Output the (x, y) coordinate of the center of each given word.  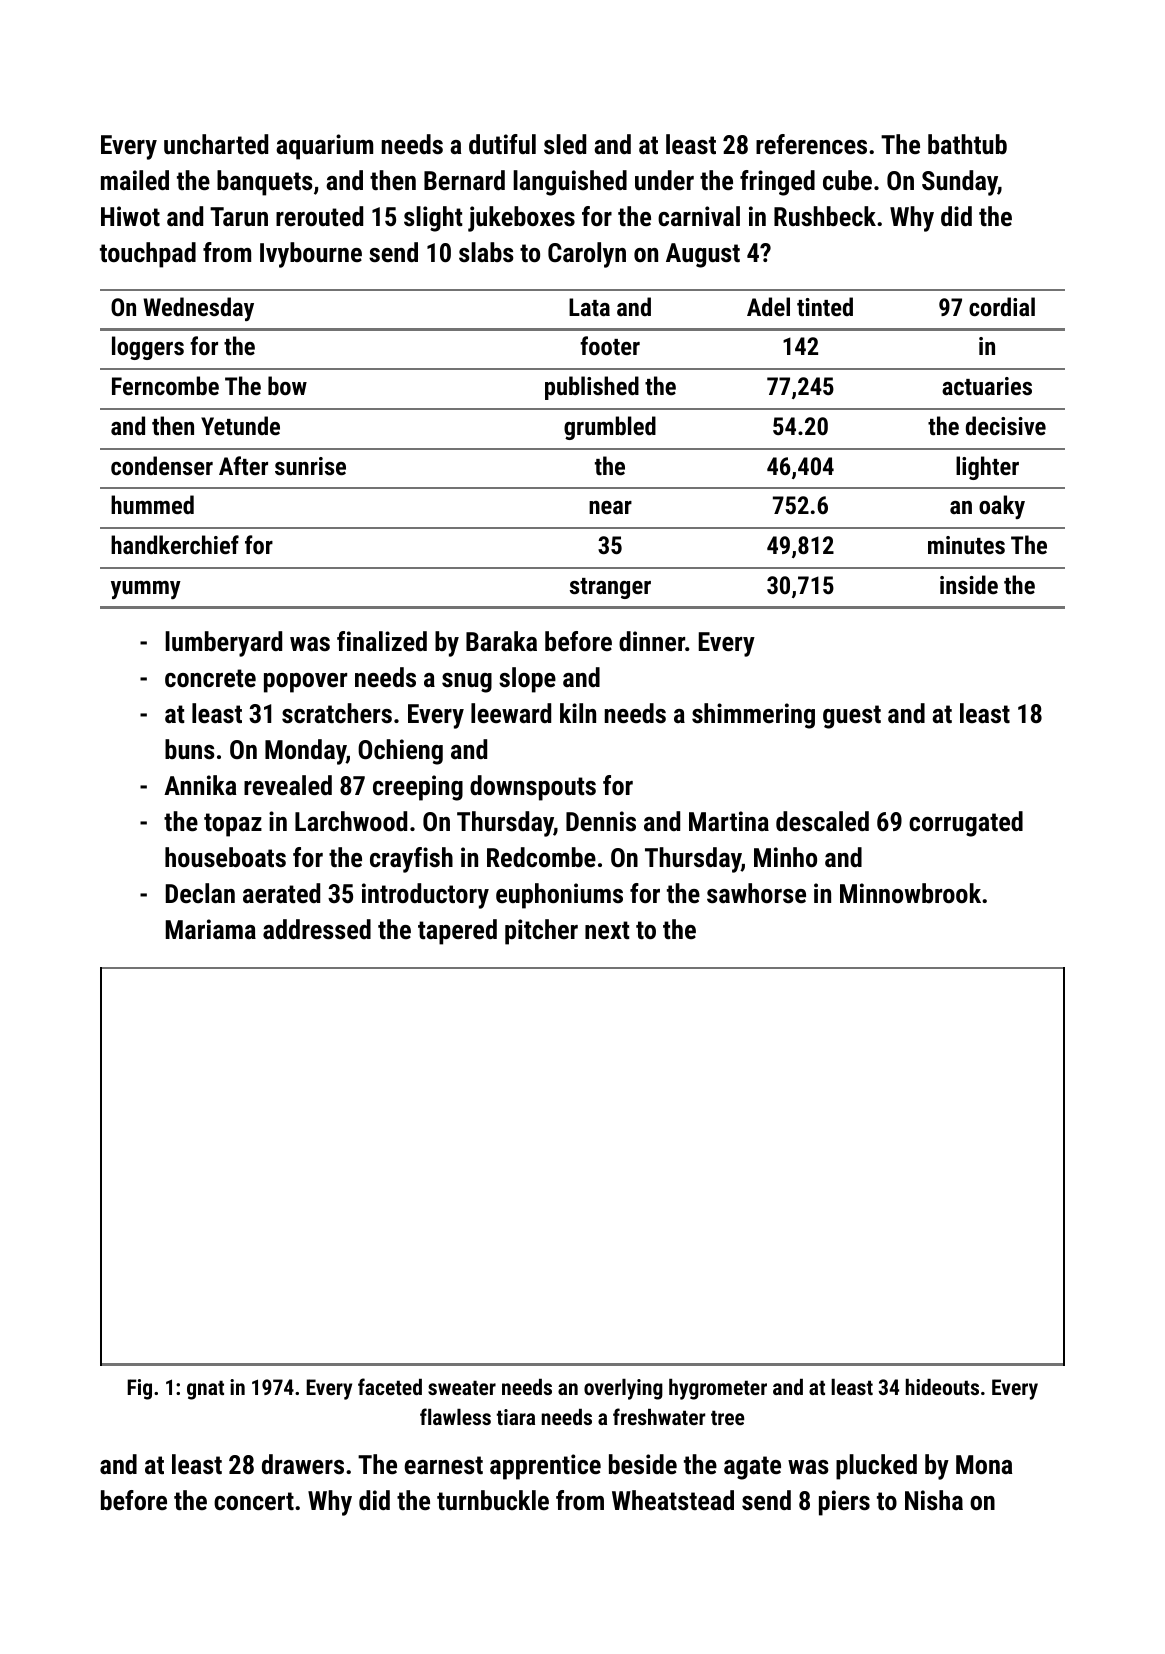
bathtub (967, 144)
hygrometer (718, 1389)
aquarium (324, 147)
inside (969, 584)
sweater (462, 1387)
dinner (652, 641)
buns (190, 749)
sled (565, 144)
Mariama (211, 929)
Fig (139, 1389)
